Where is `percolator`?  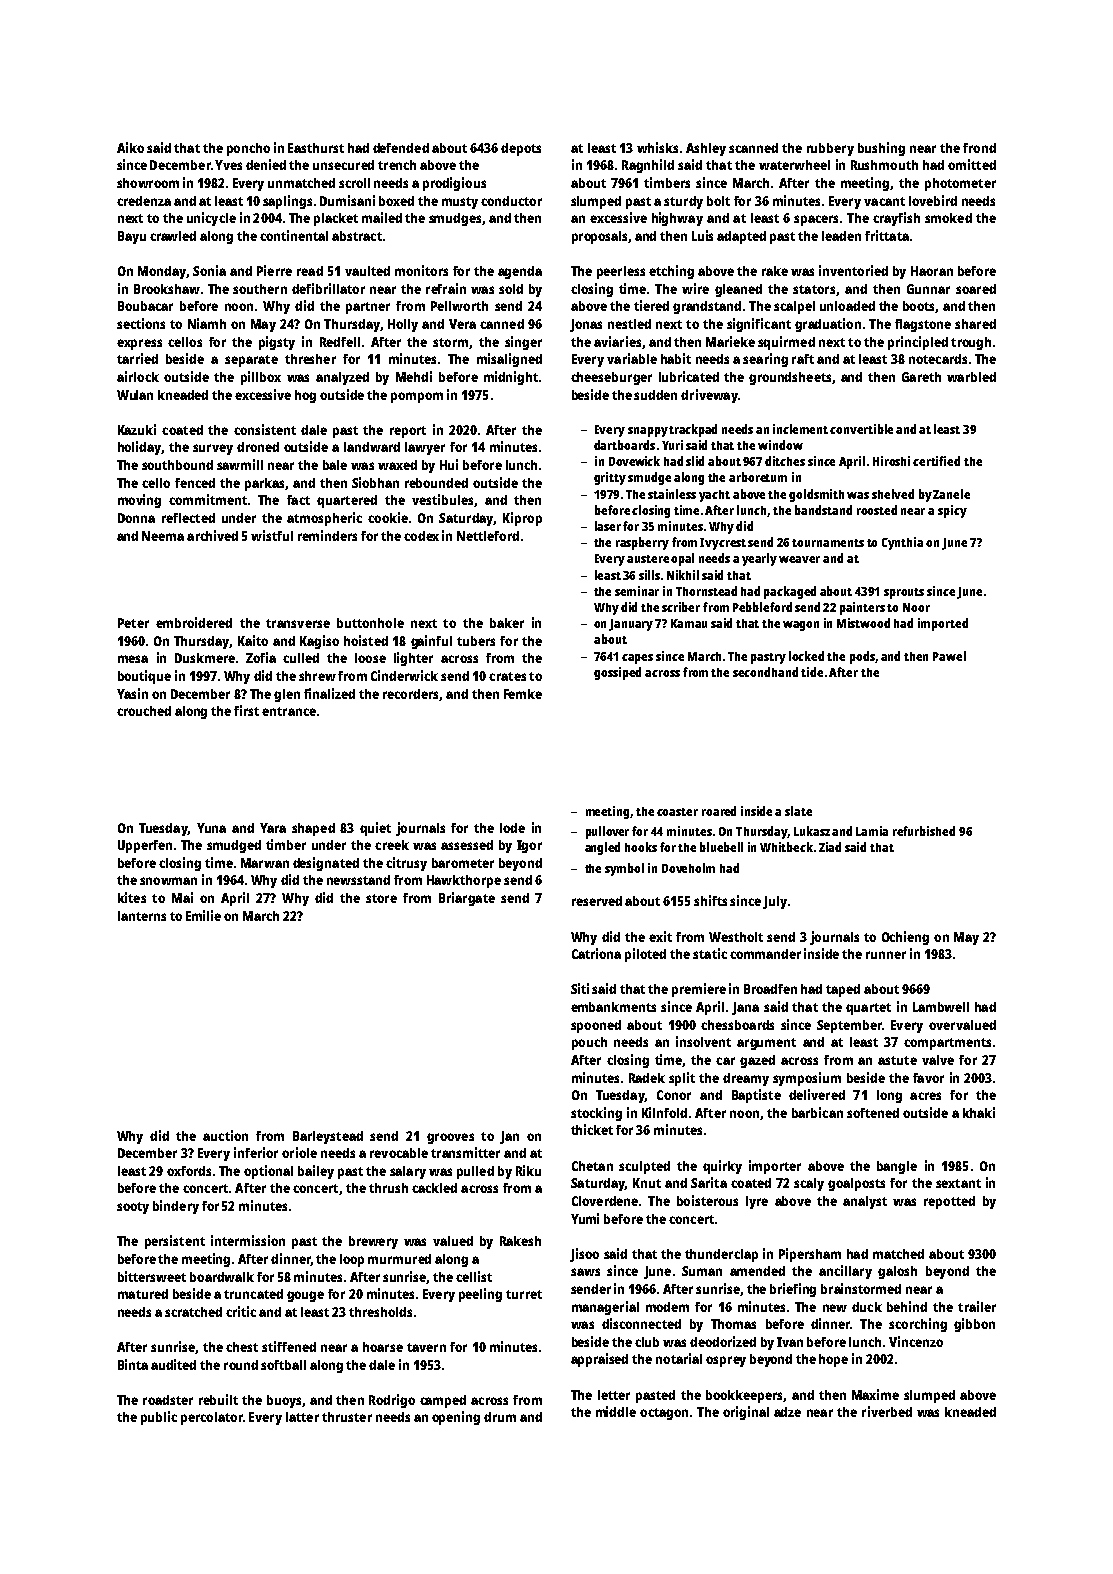
percolator is located at coordinates (212, 1418).
